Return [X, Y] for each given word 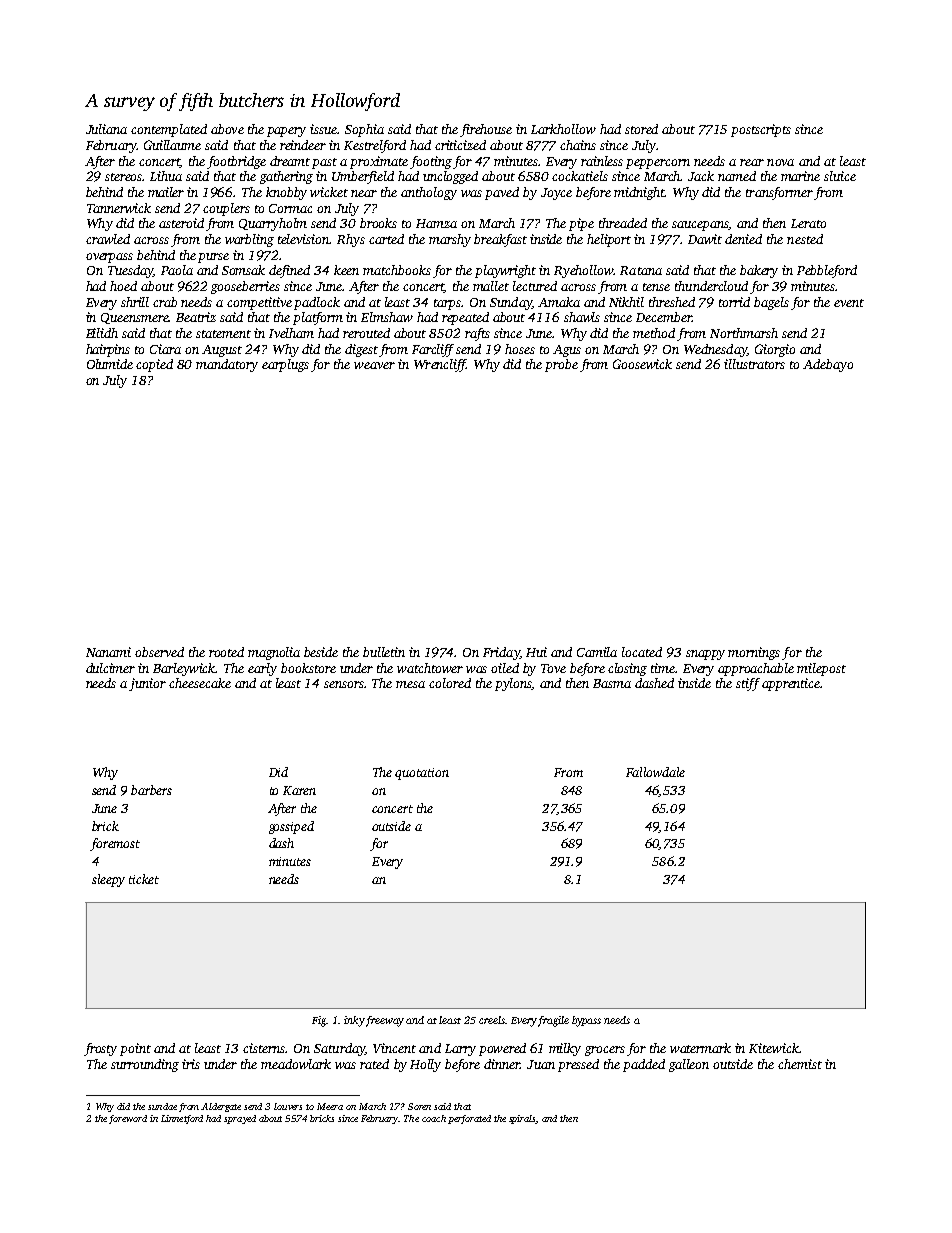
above [227, 129]
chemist [800, 1064]
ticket [144, 879]
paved [502, 193]
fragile [553, 1021]
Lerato [808, 223]
